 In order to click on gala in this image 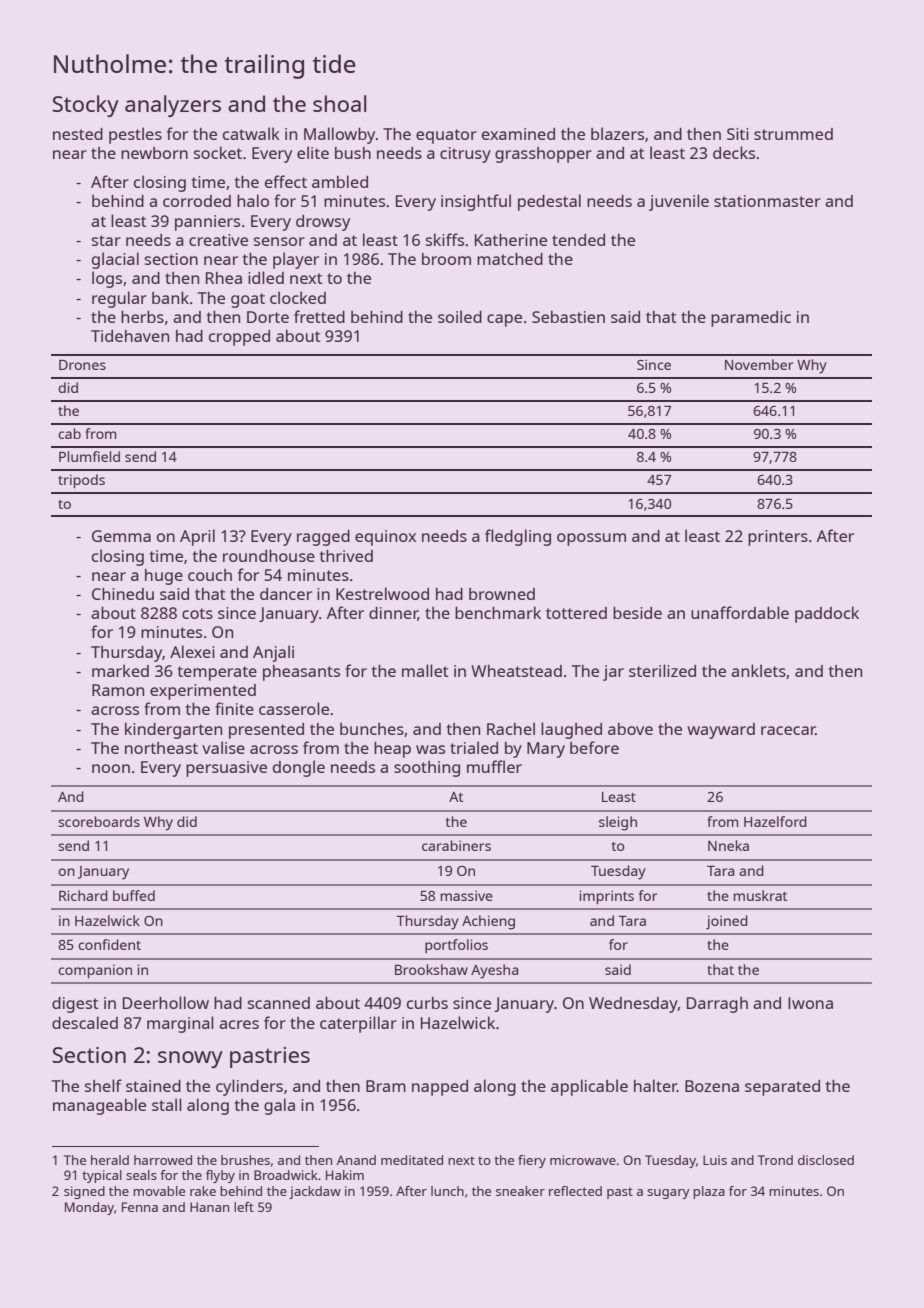, I will do `click(279, 1106)`.
